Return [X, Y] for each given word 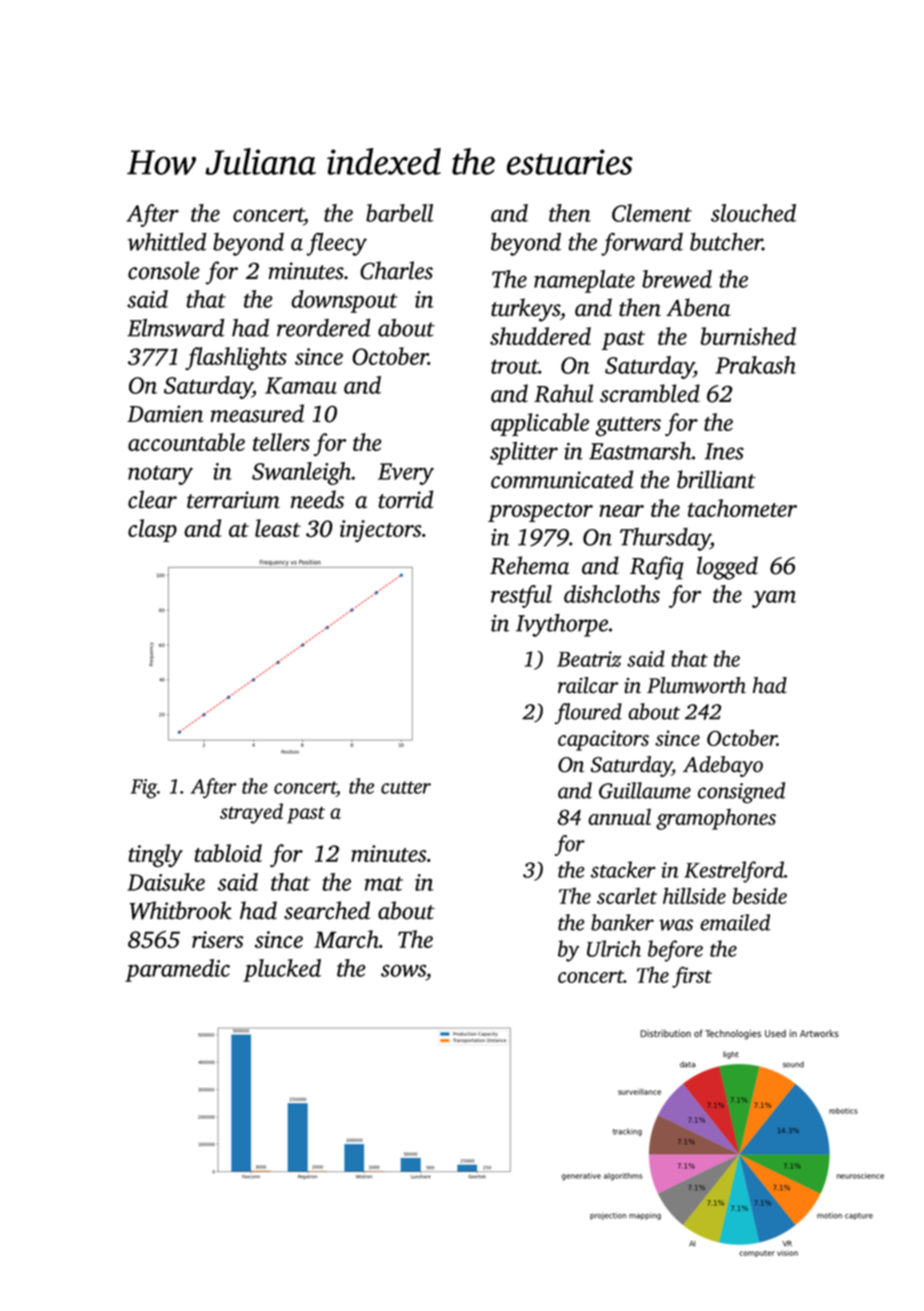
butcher [726, 241]
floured [588, 713]
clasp [152, 530]
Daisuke [166, 882]
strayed [251, 813]
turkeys [525, 310]
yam [774, 599]
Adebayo [723, 766]
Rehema [529, 565]
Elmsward [175, 327]
